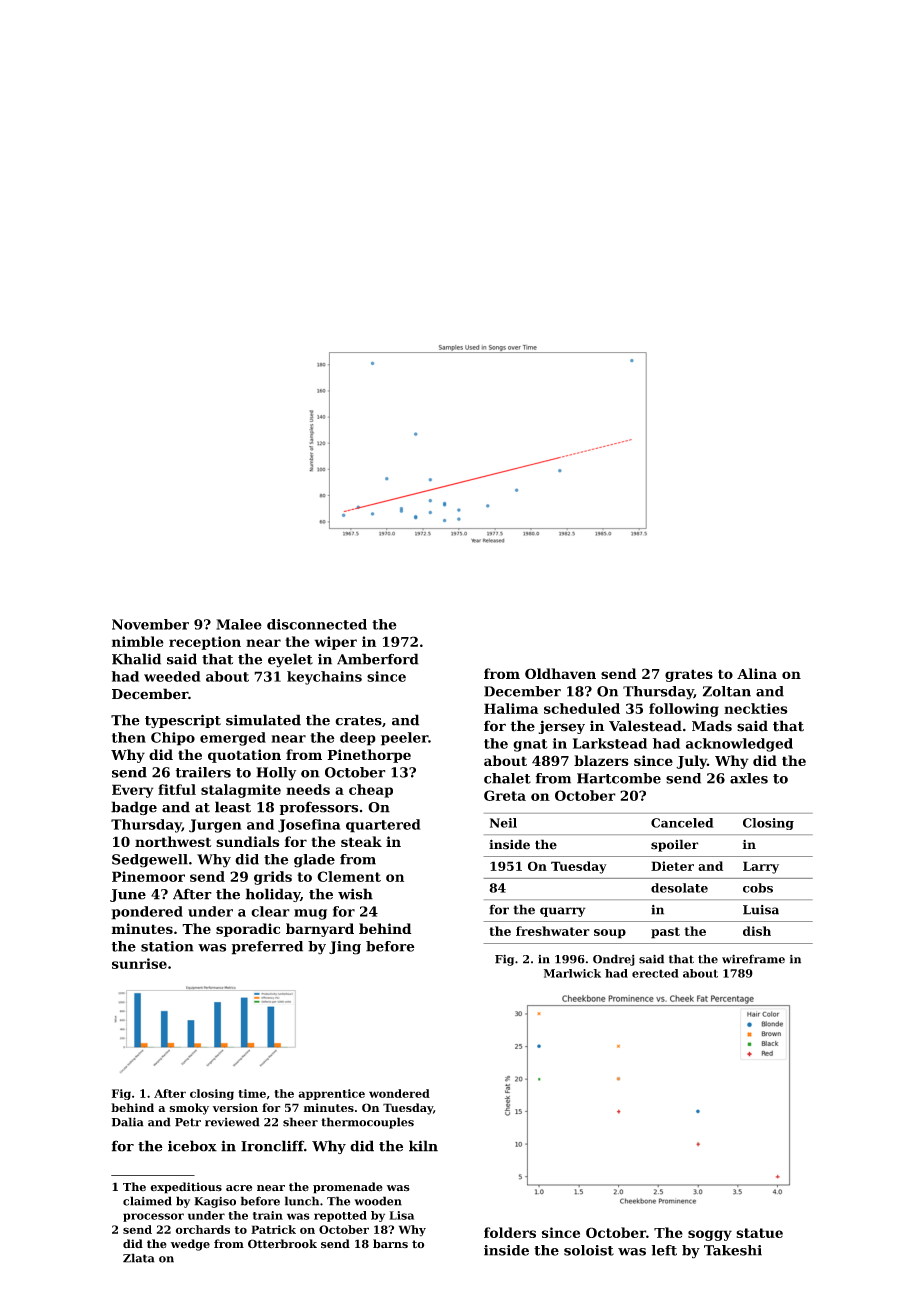  Describe the element at coordinates (710, 1235) in the screenshot. I see `soggy` at that location.
